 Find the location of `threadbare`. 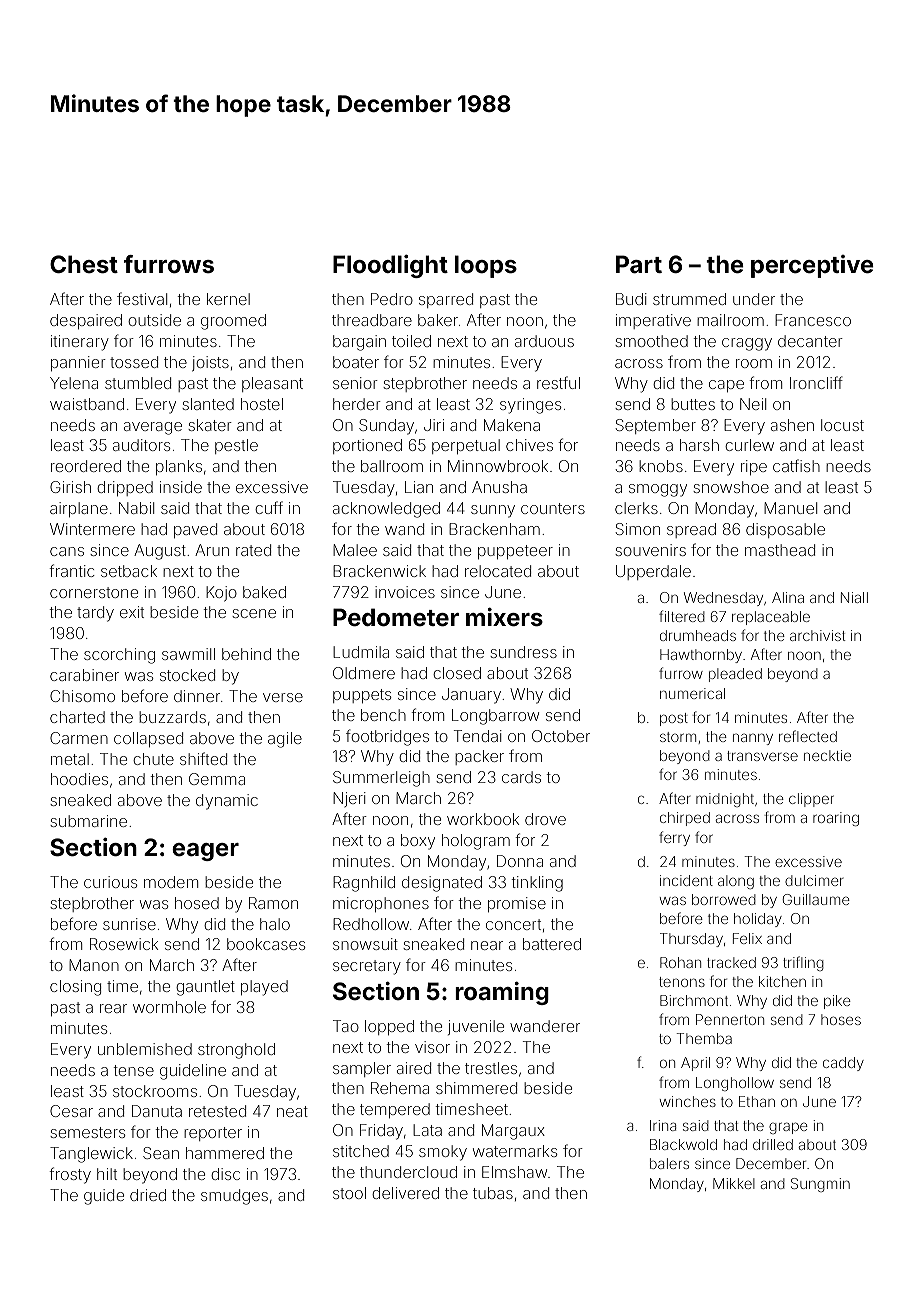

threadbare is located at coordinates (372, 320).
